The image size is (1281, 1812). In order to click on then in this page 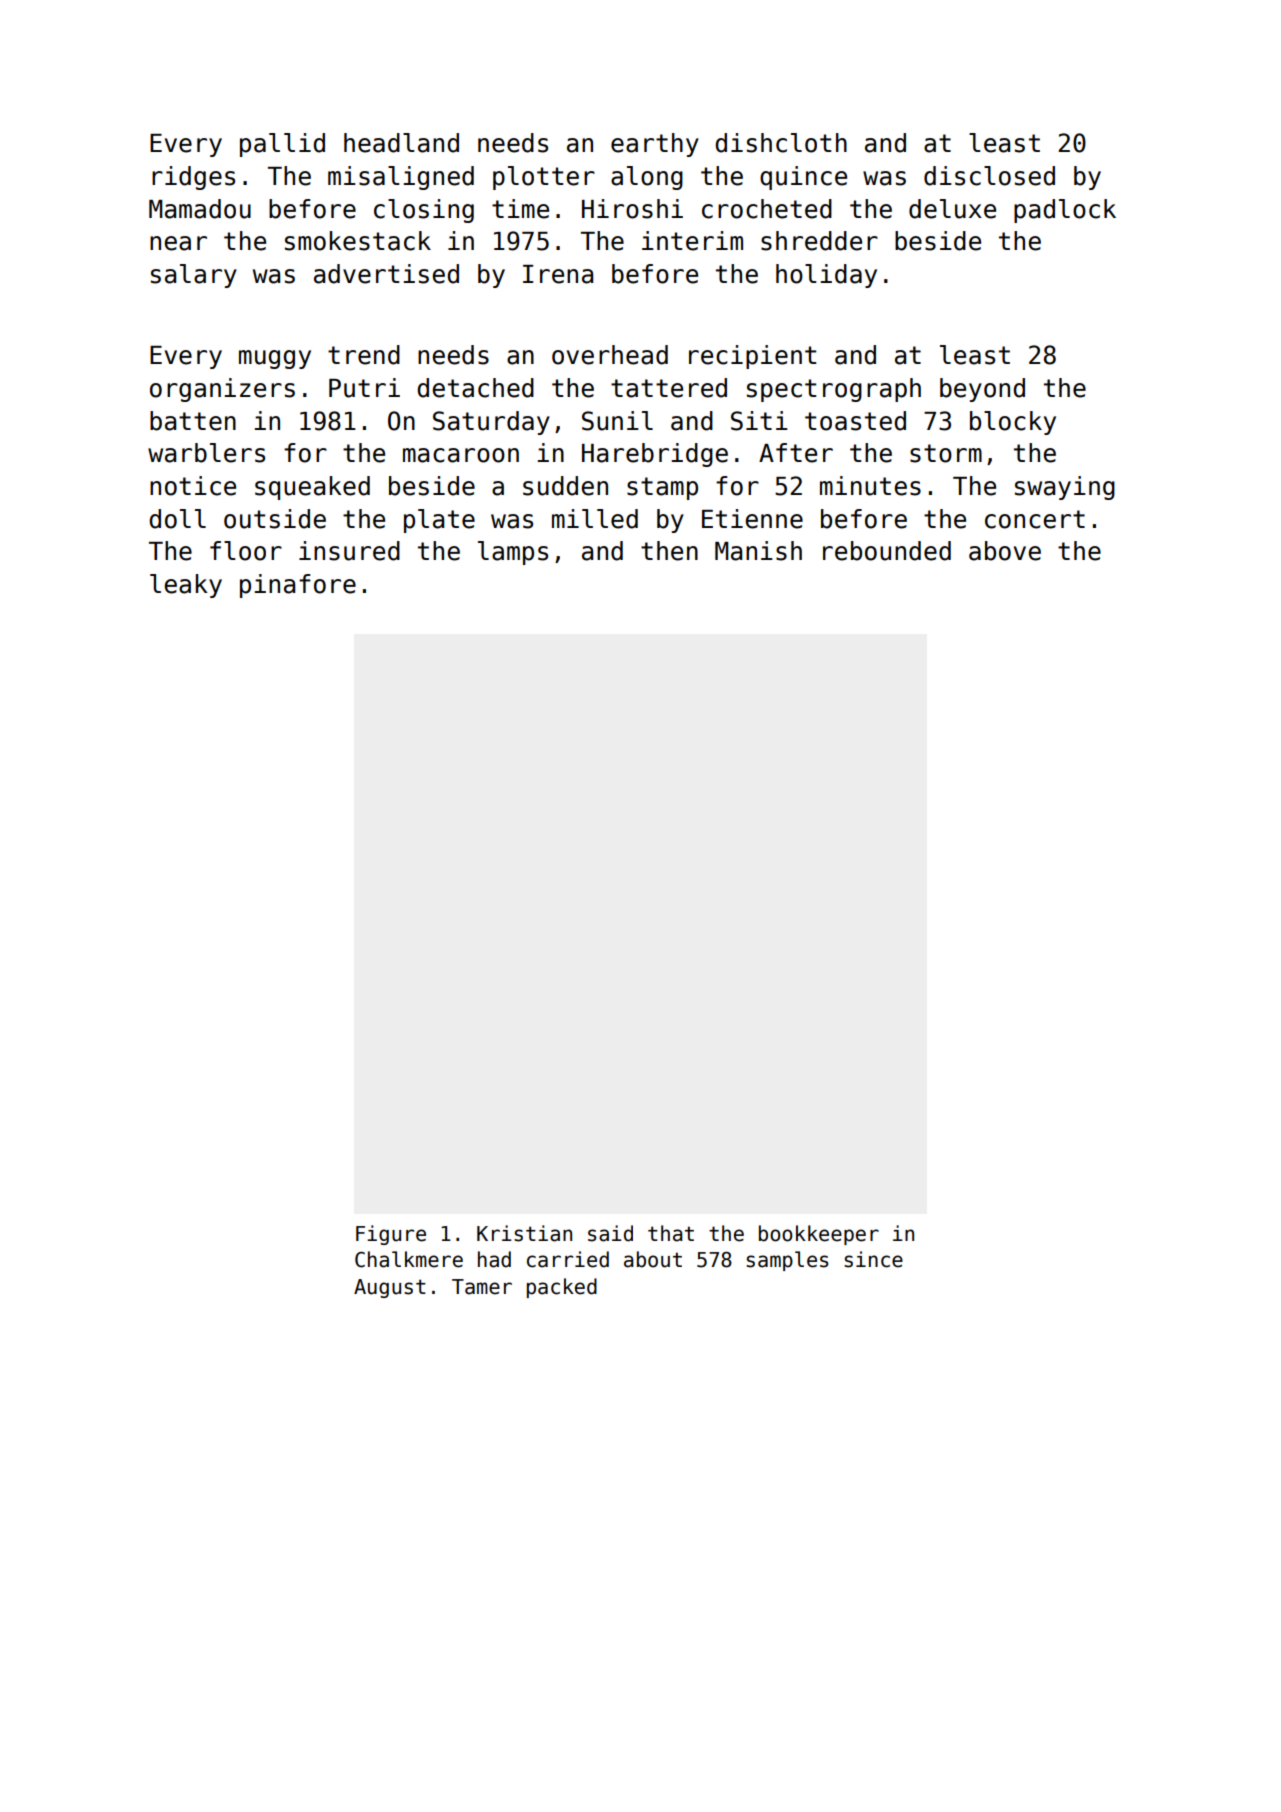, I will do `click(669, 551)`.
